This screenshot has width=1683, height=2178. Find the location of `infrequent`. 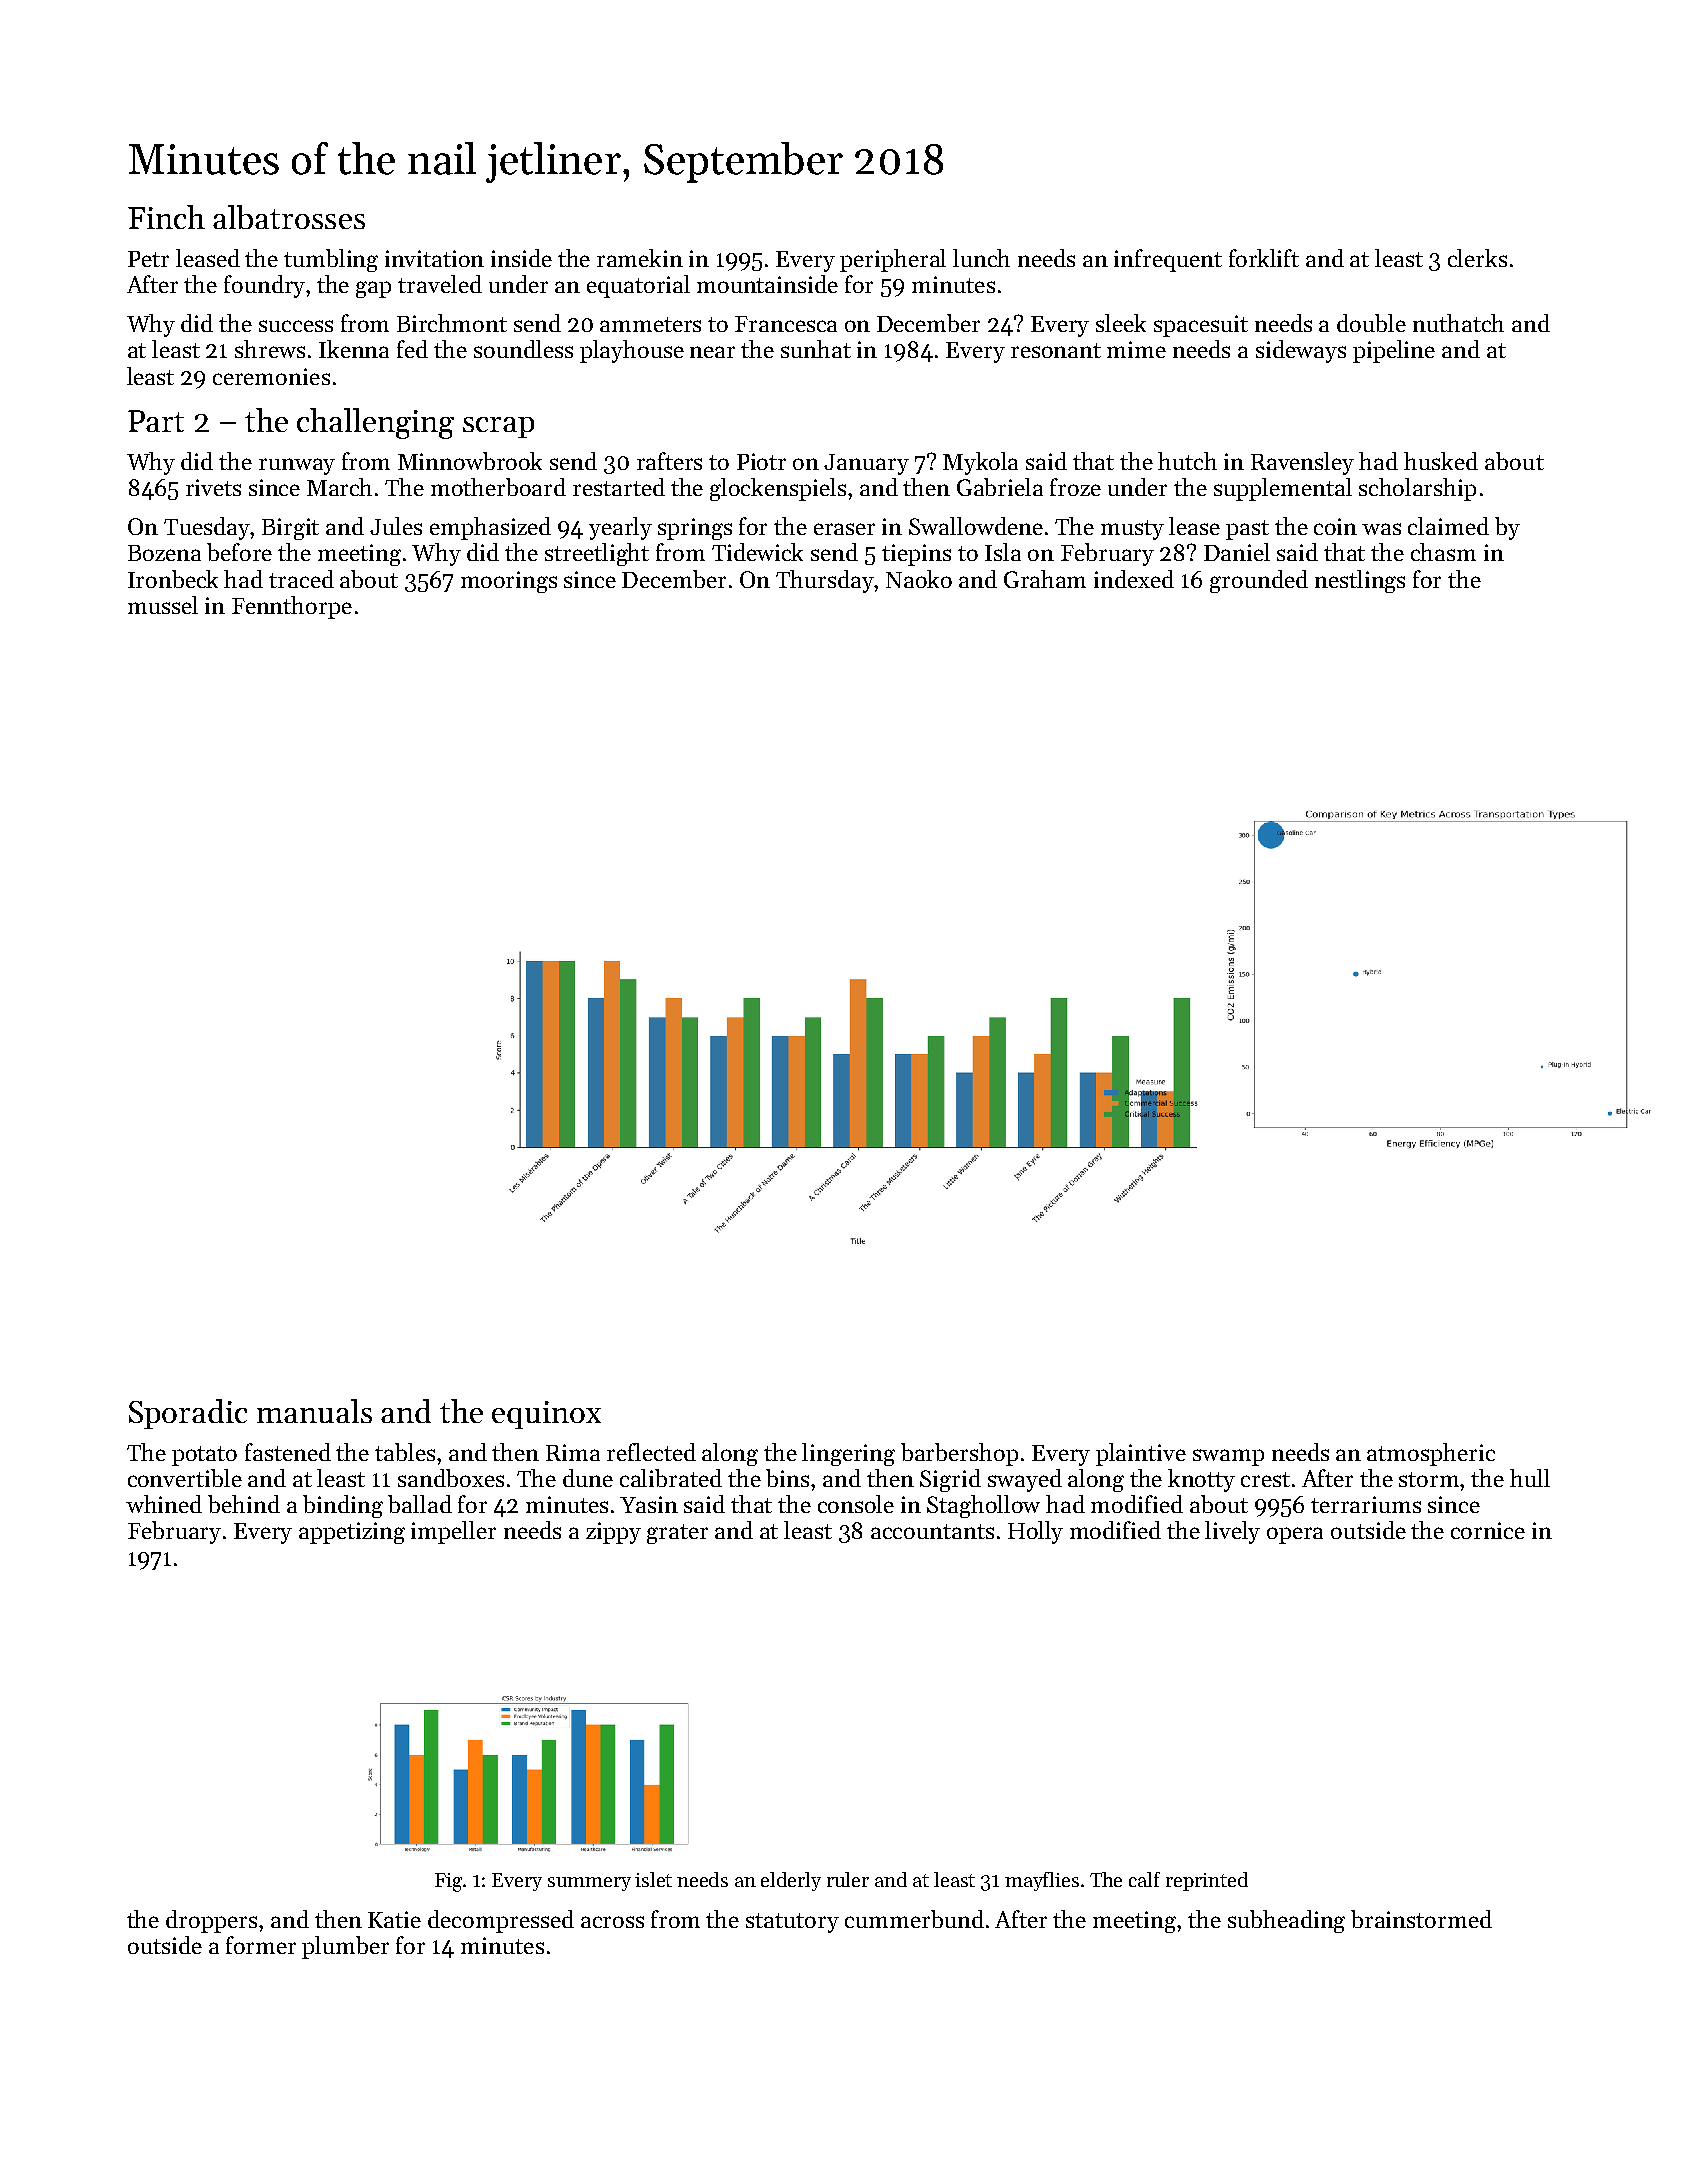

infrequent is located at coordinates (1168, 260).
